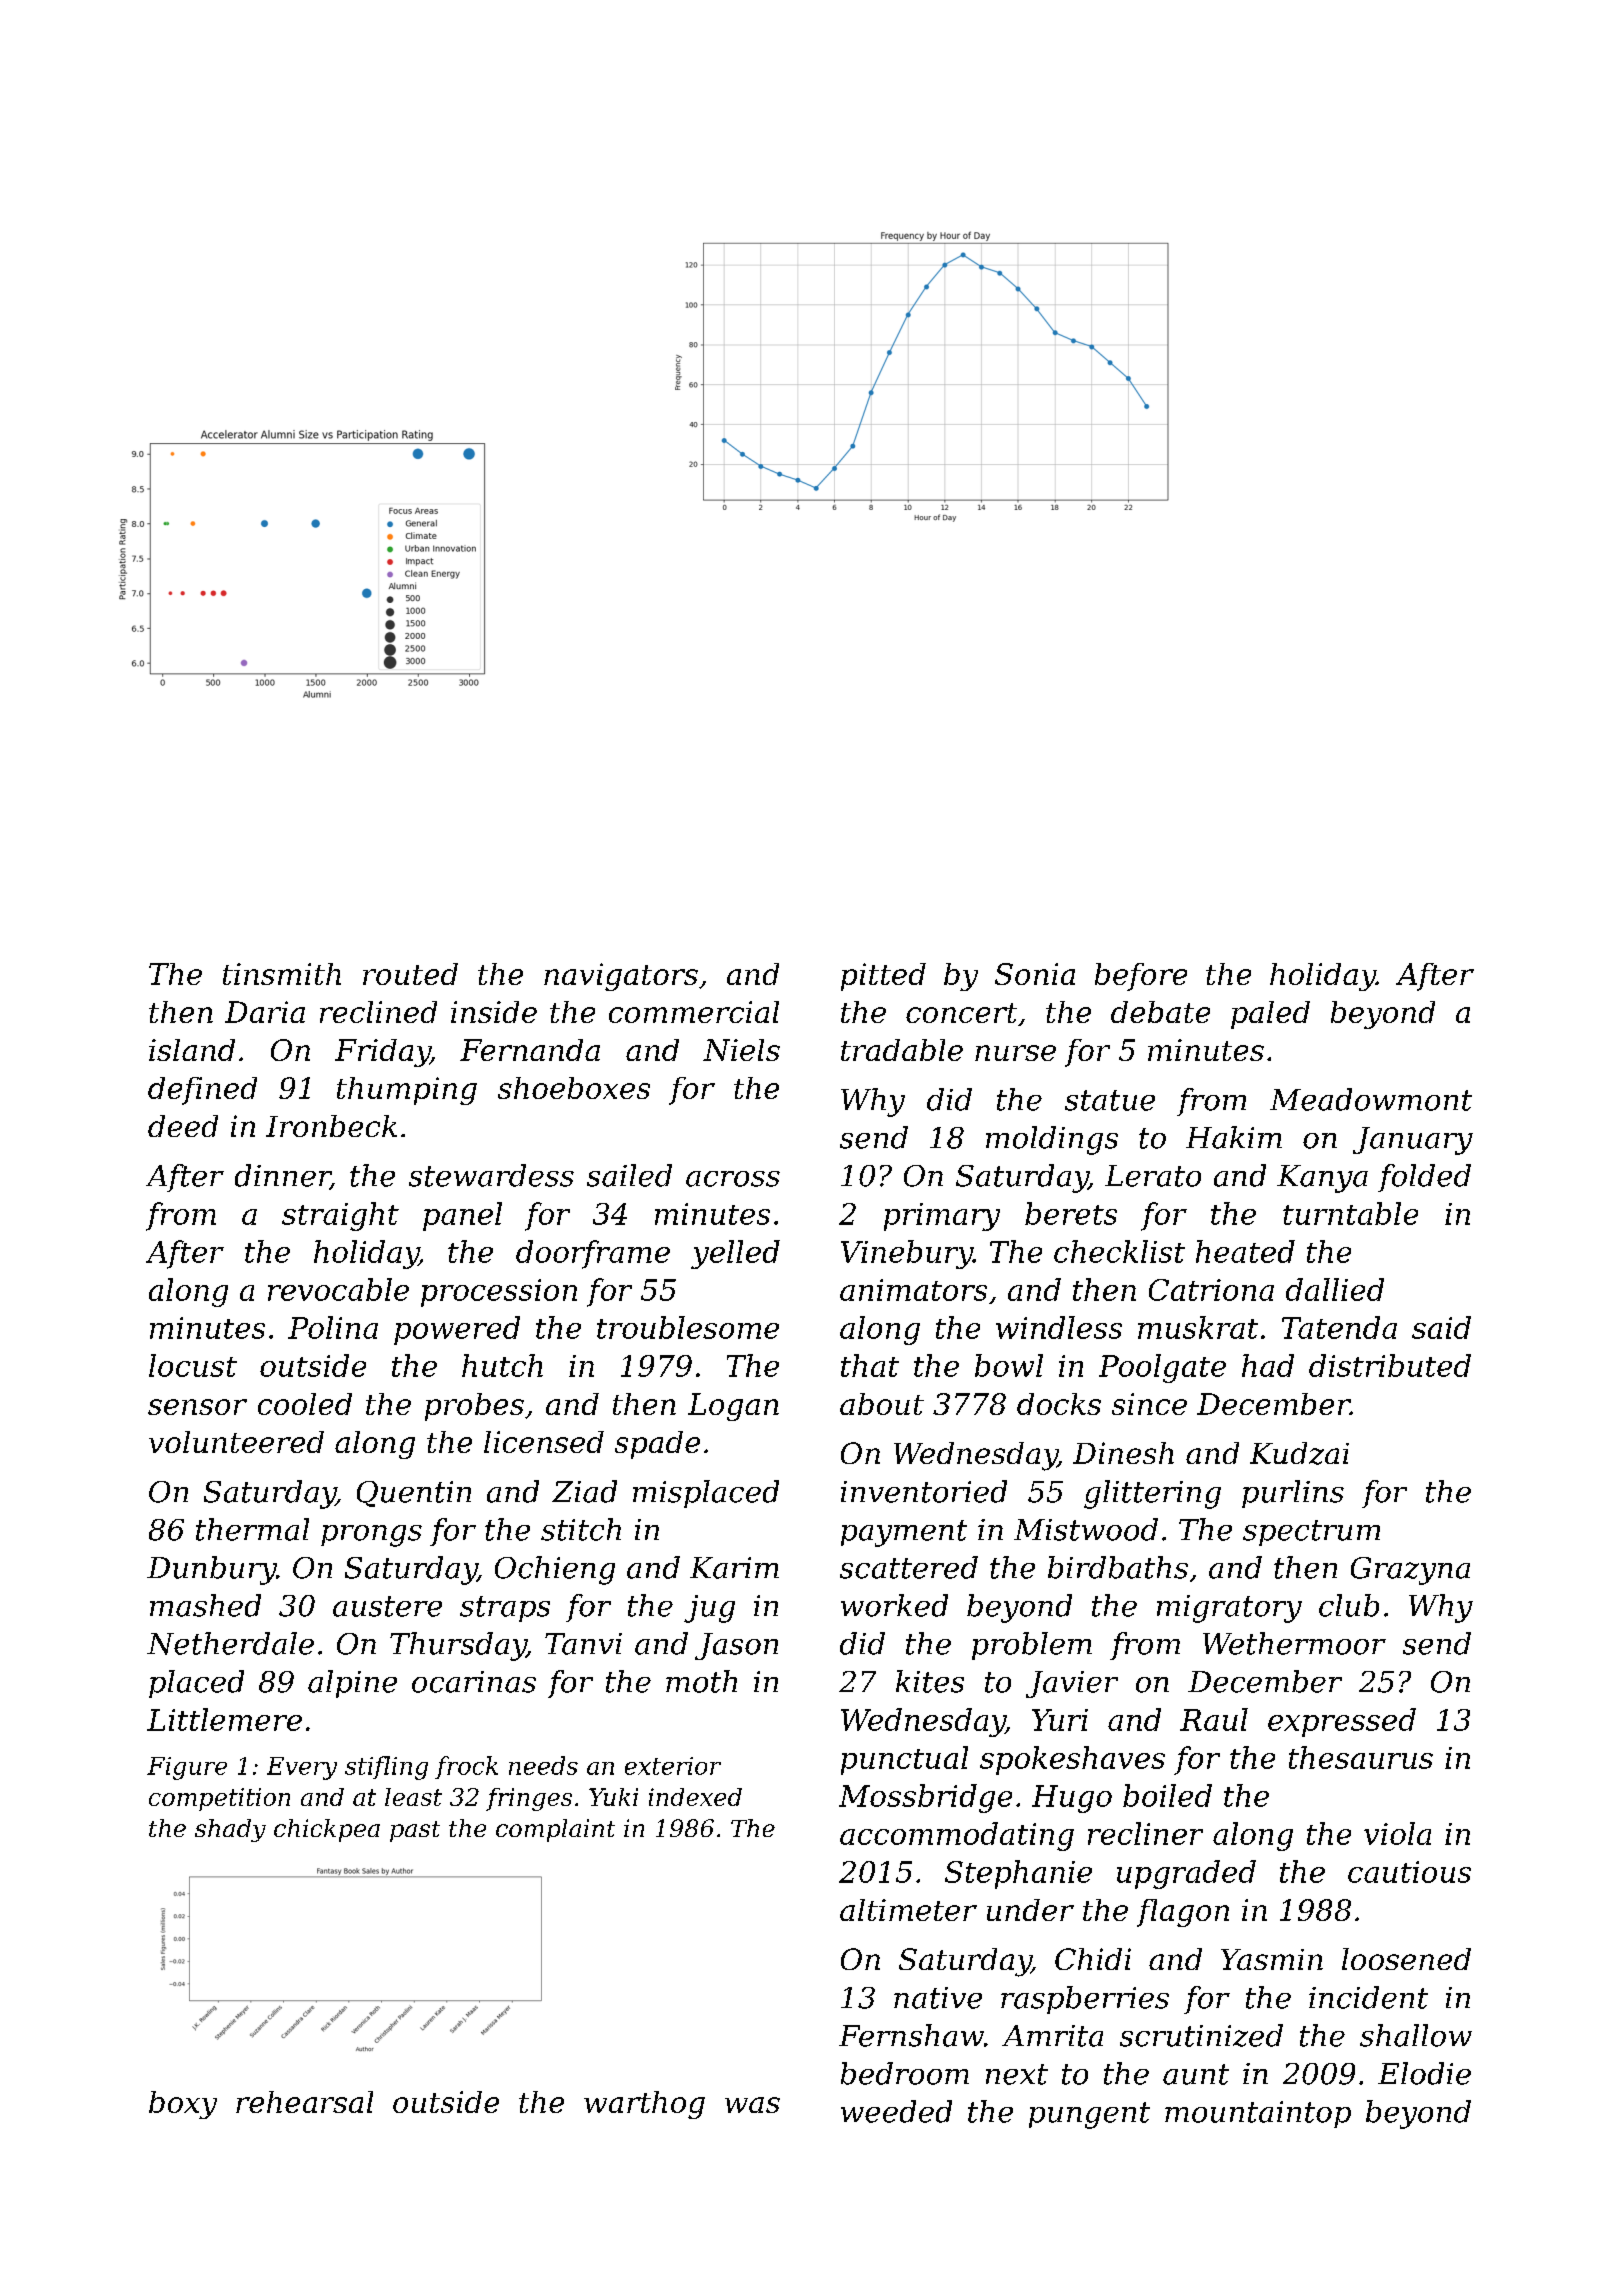 This screenshot has height=2292, width=1620. Describe the element at coordinates (1141, 977) in the screenshot. I see `before` at that location.
